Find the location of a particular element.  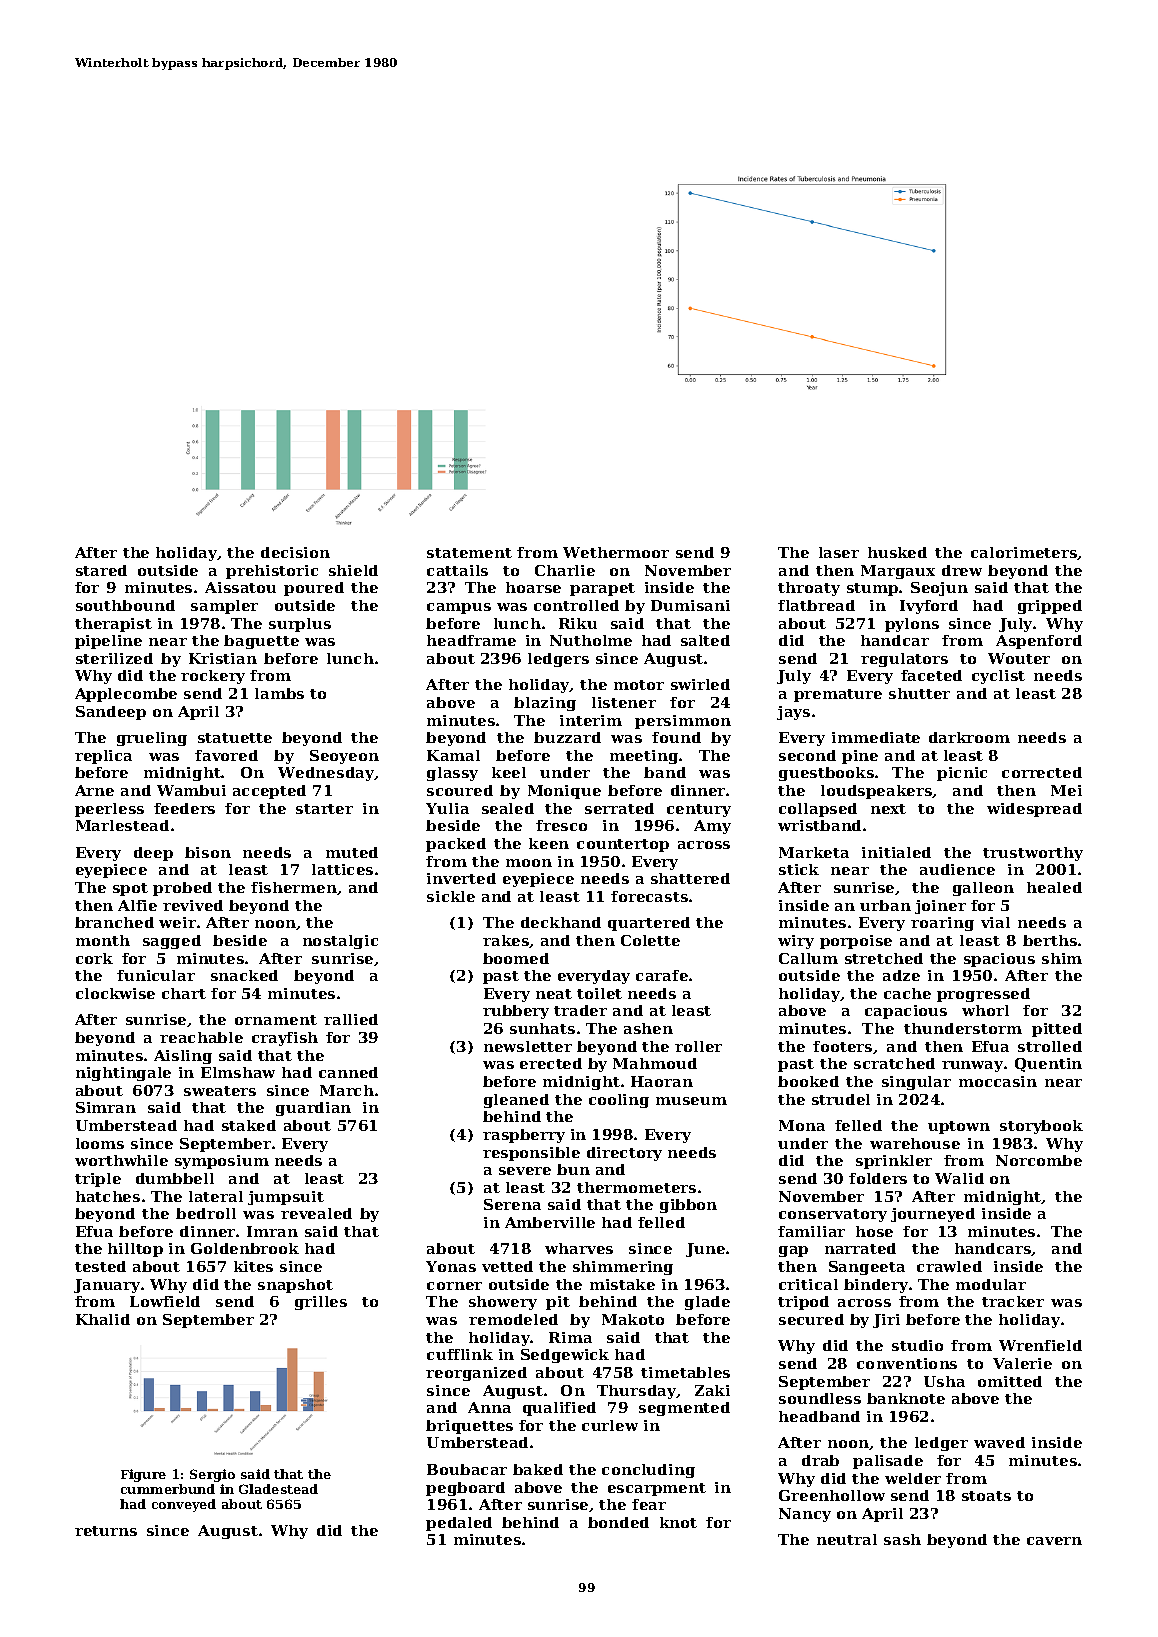

returns is located at coordinates (106, 1531).
